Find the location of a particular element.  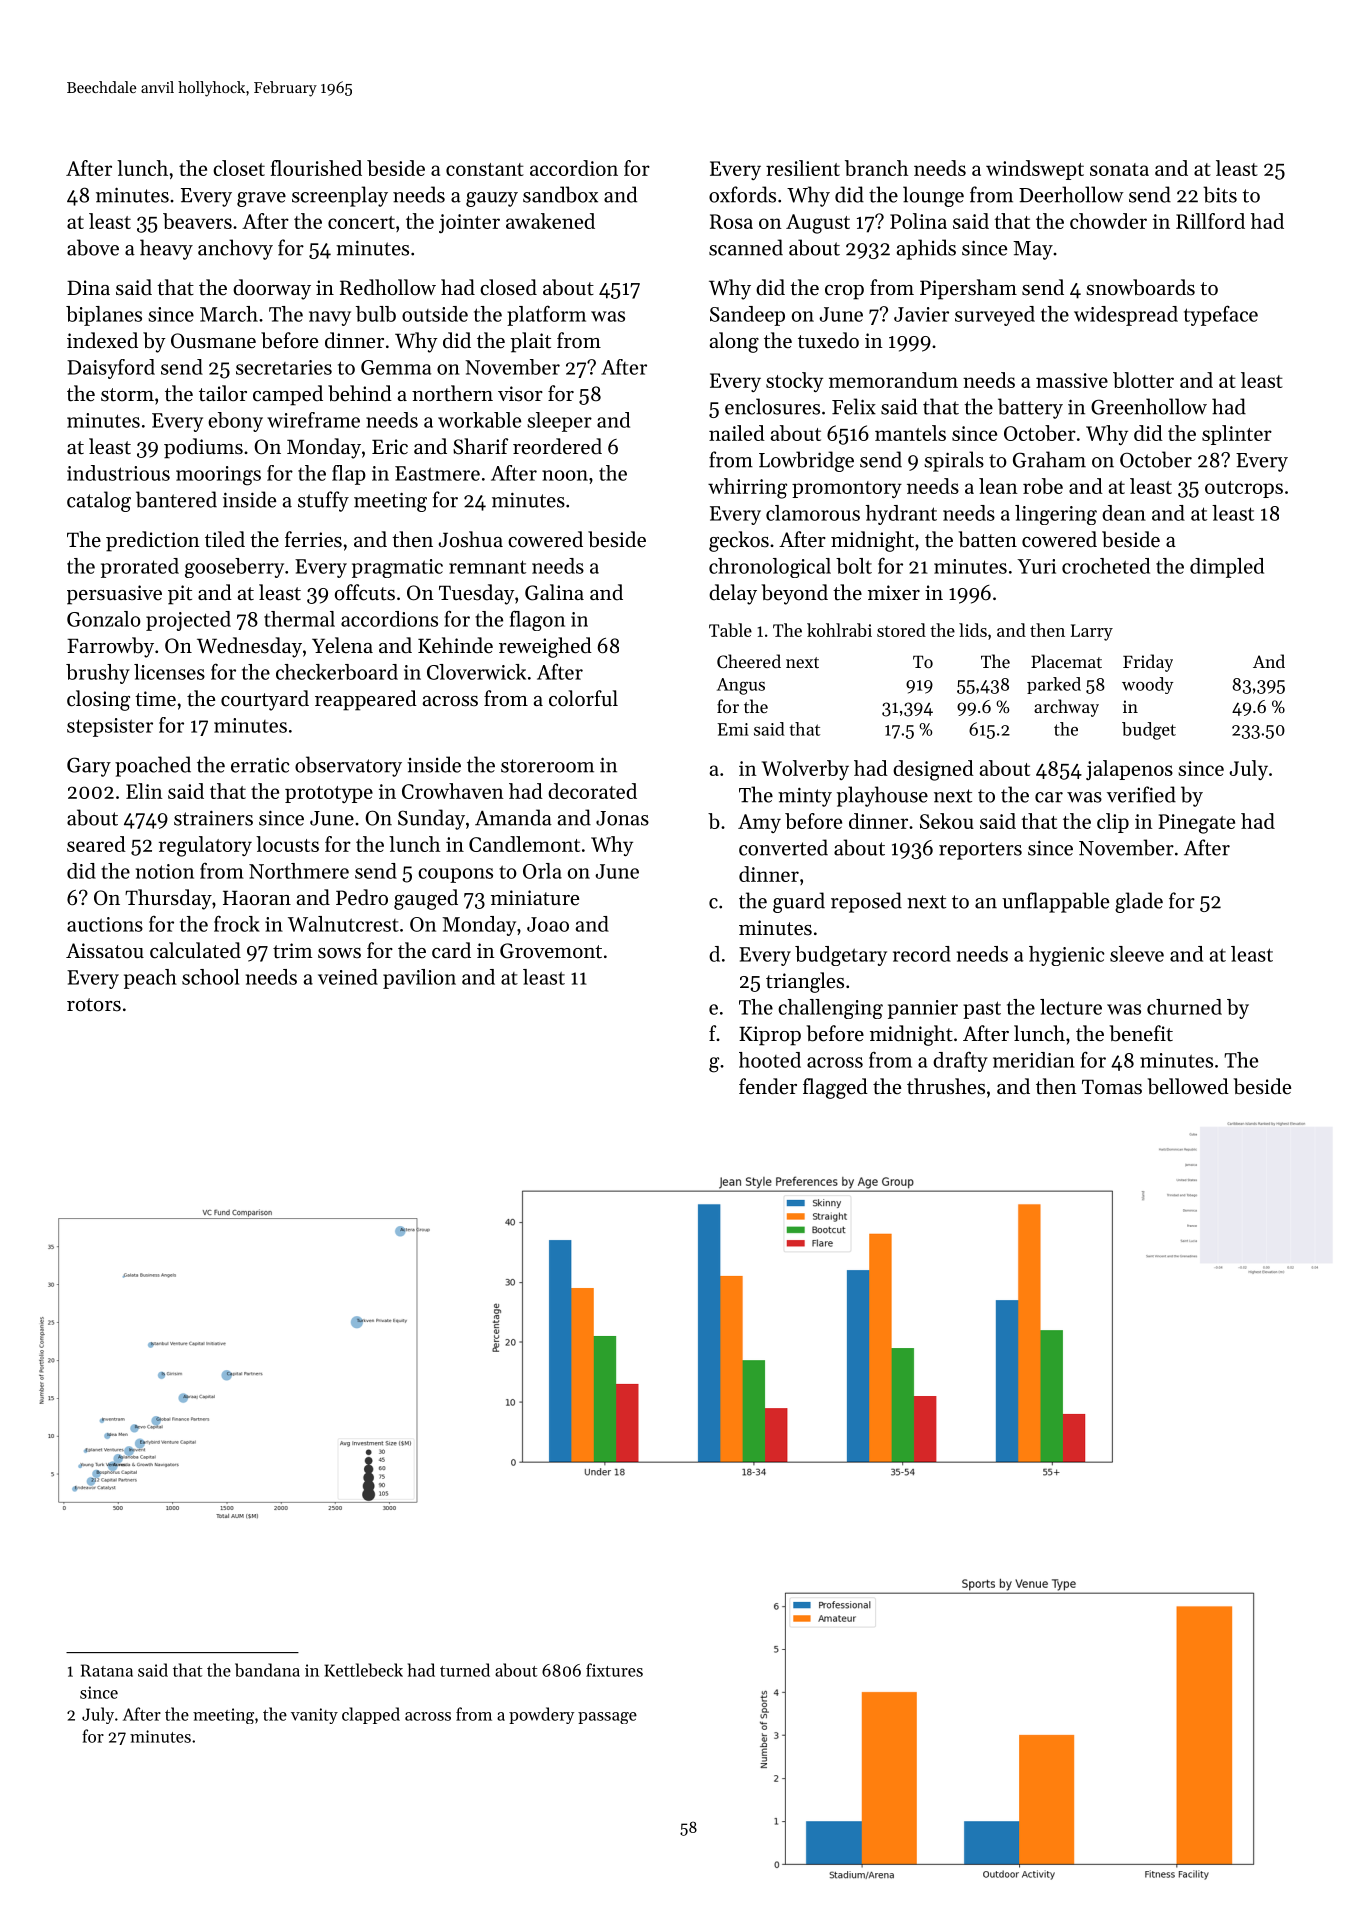

bits is located at coordinates (1220, 194).
